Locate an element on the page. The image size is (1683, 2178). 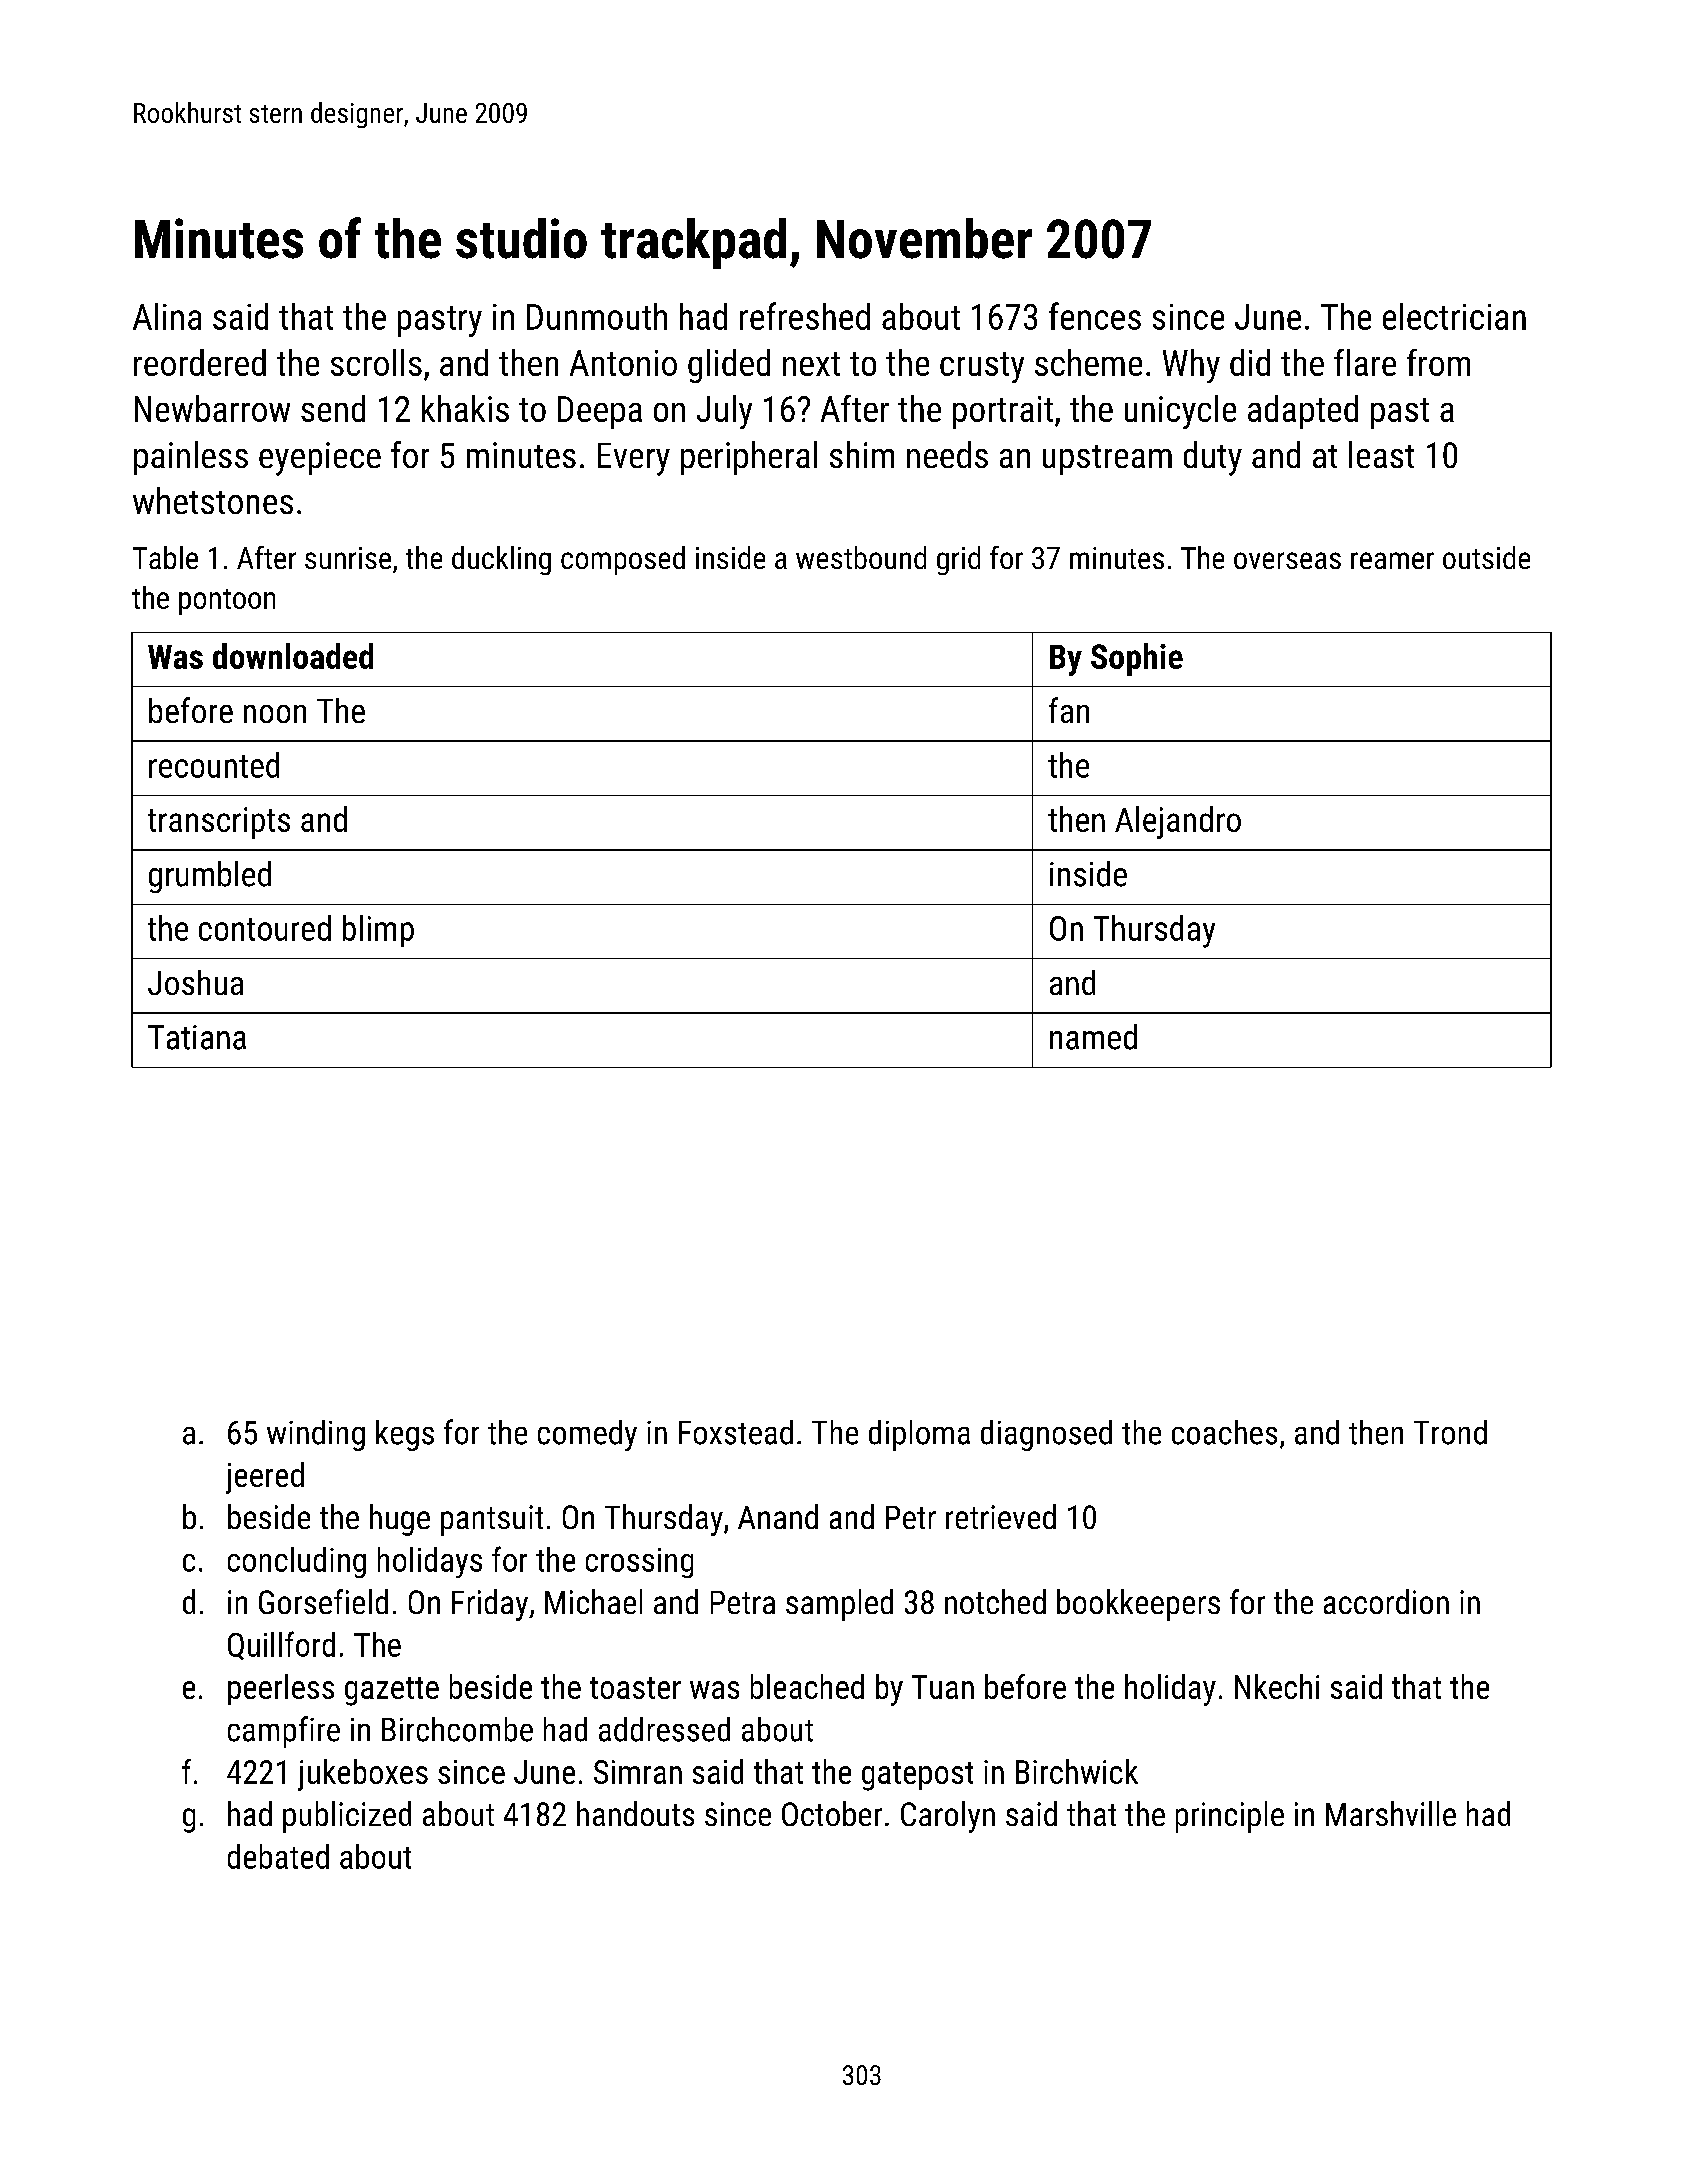
Marshville is located at coordinates (1391, 1813).
